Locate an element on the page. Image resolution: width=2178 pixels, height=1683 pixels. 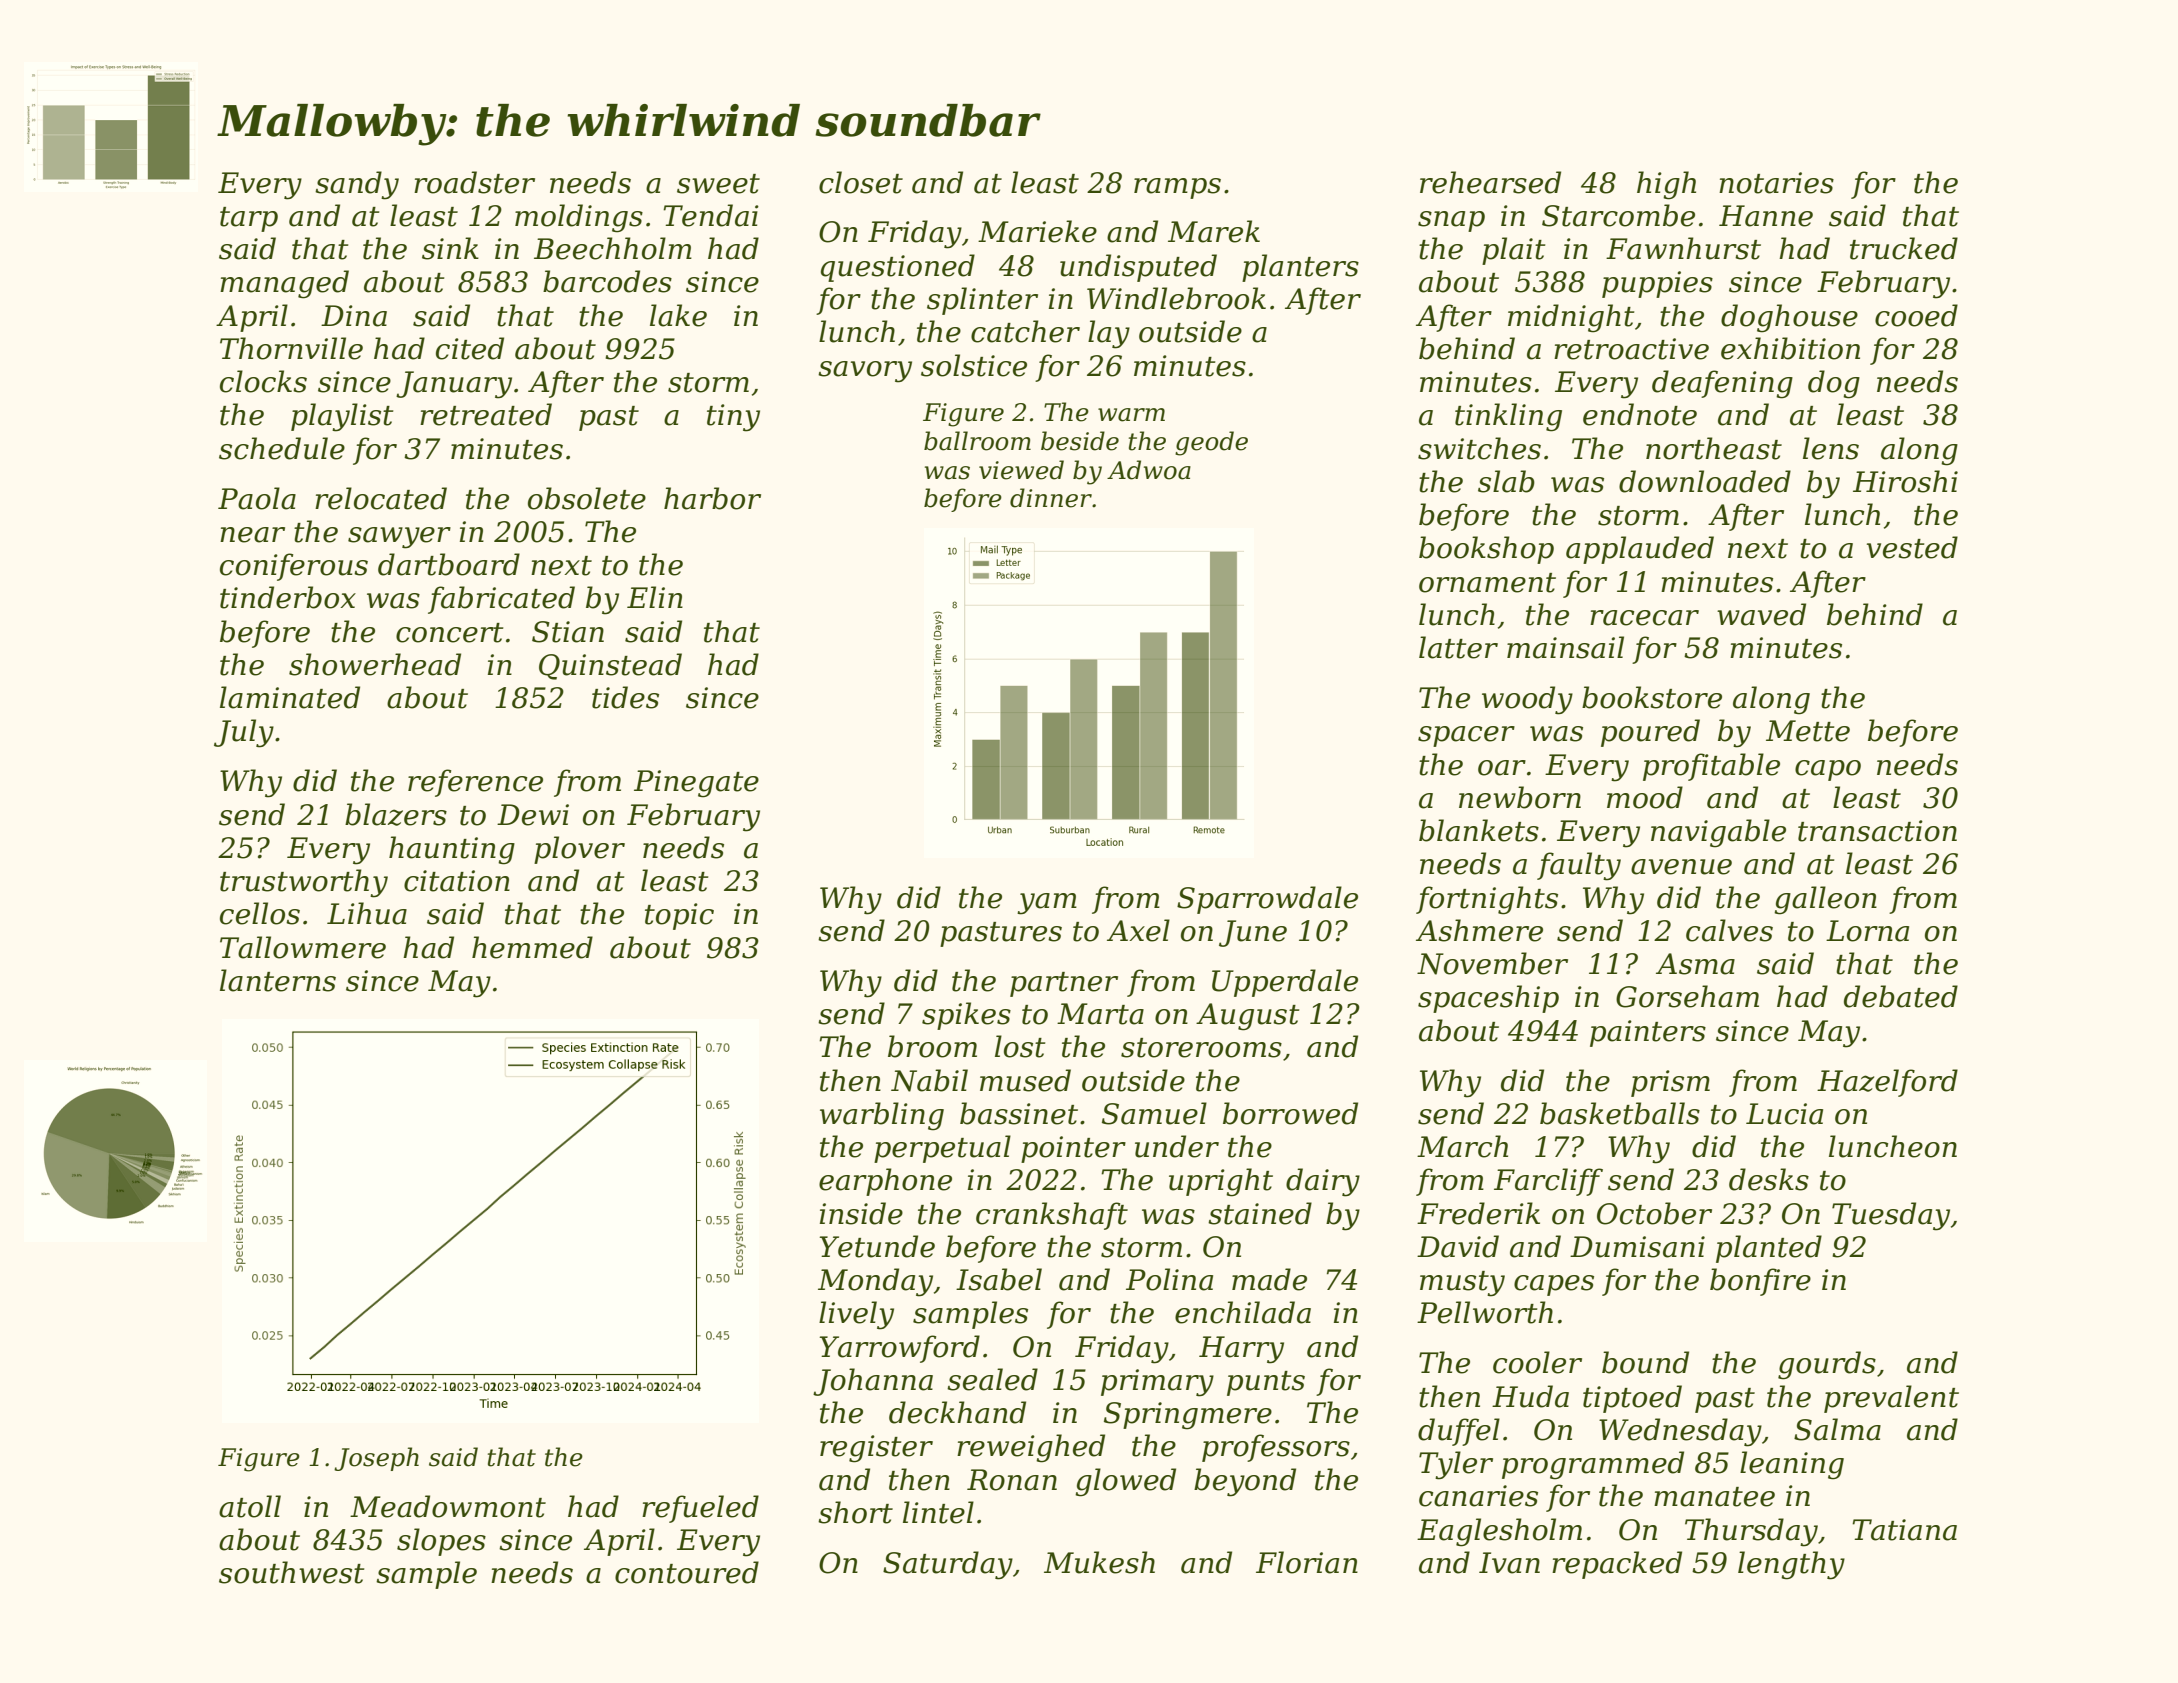
Ashmere is located at coordinates (1479, 930).
